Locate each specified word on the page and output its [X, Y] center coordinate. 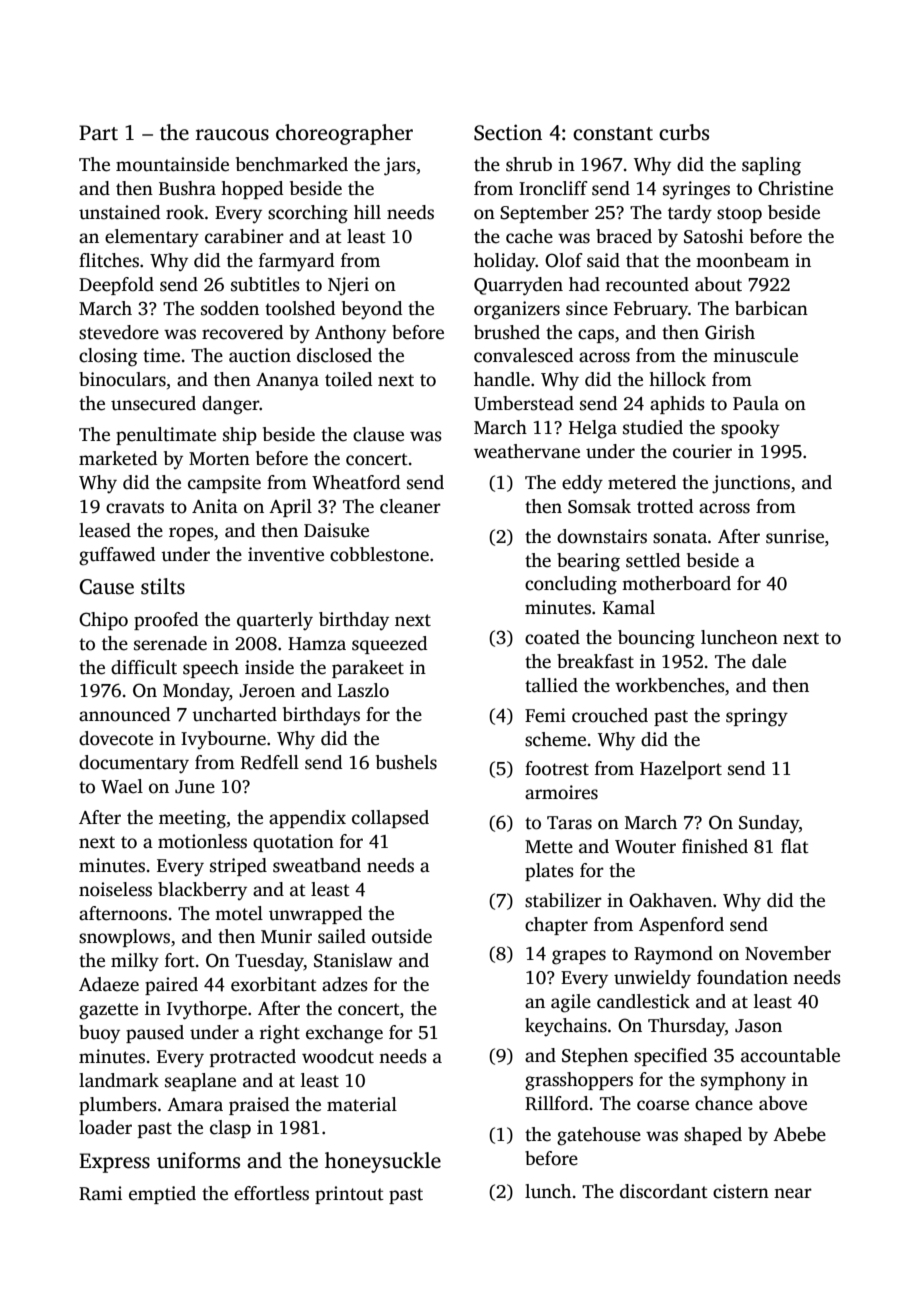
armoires [561, 792]
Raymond [673, 955]
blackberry [202, 891]
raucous [232, 135]
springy [757, 717]
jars [400, 166]
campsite [224, 484]
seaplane [200, 1082]
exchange [344, 1034]
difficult [144, 667]
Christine [795, 188]
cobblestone [379, 554]
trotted [665, 506]
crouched [610, 715]
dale [769, 661]
